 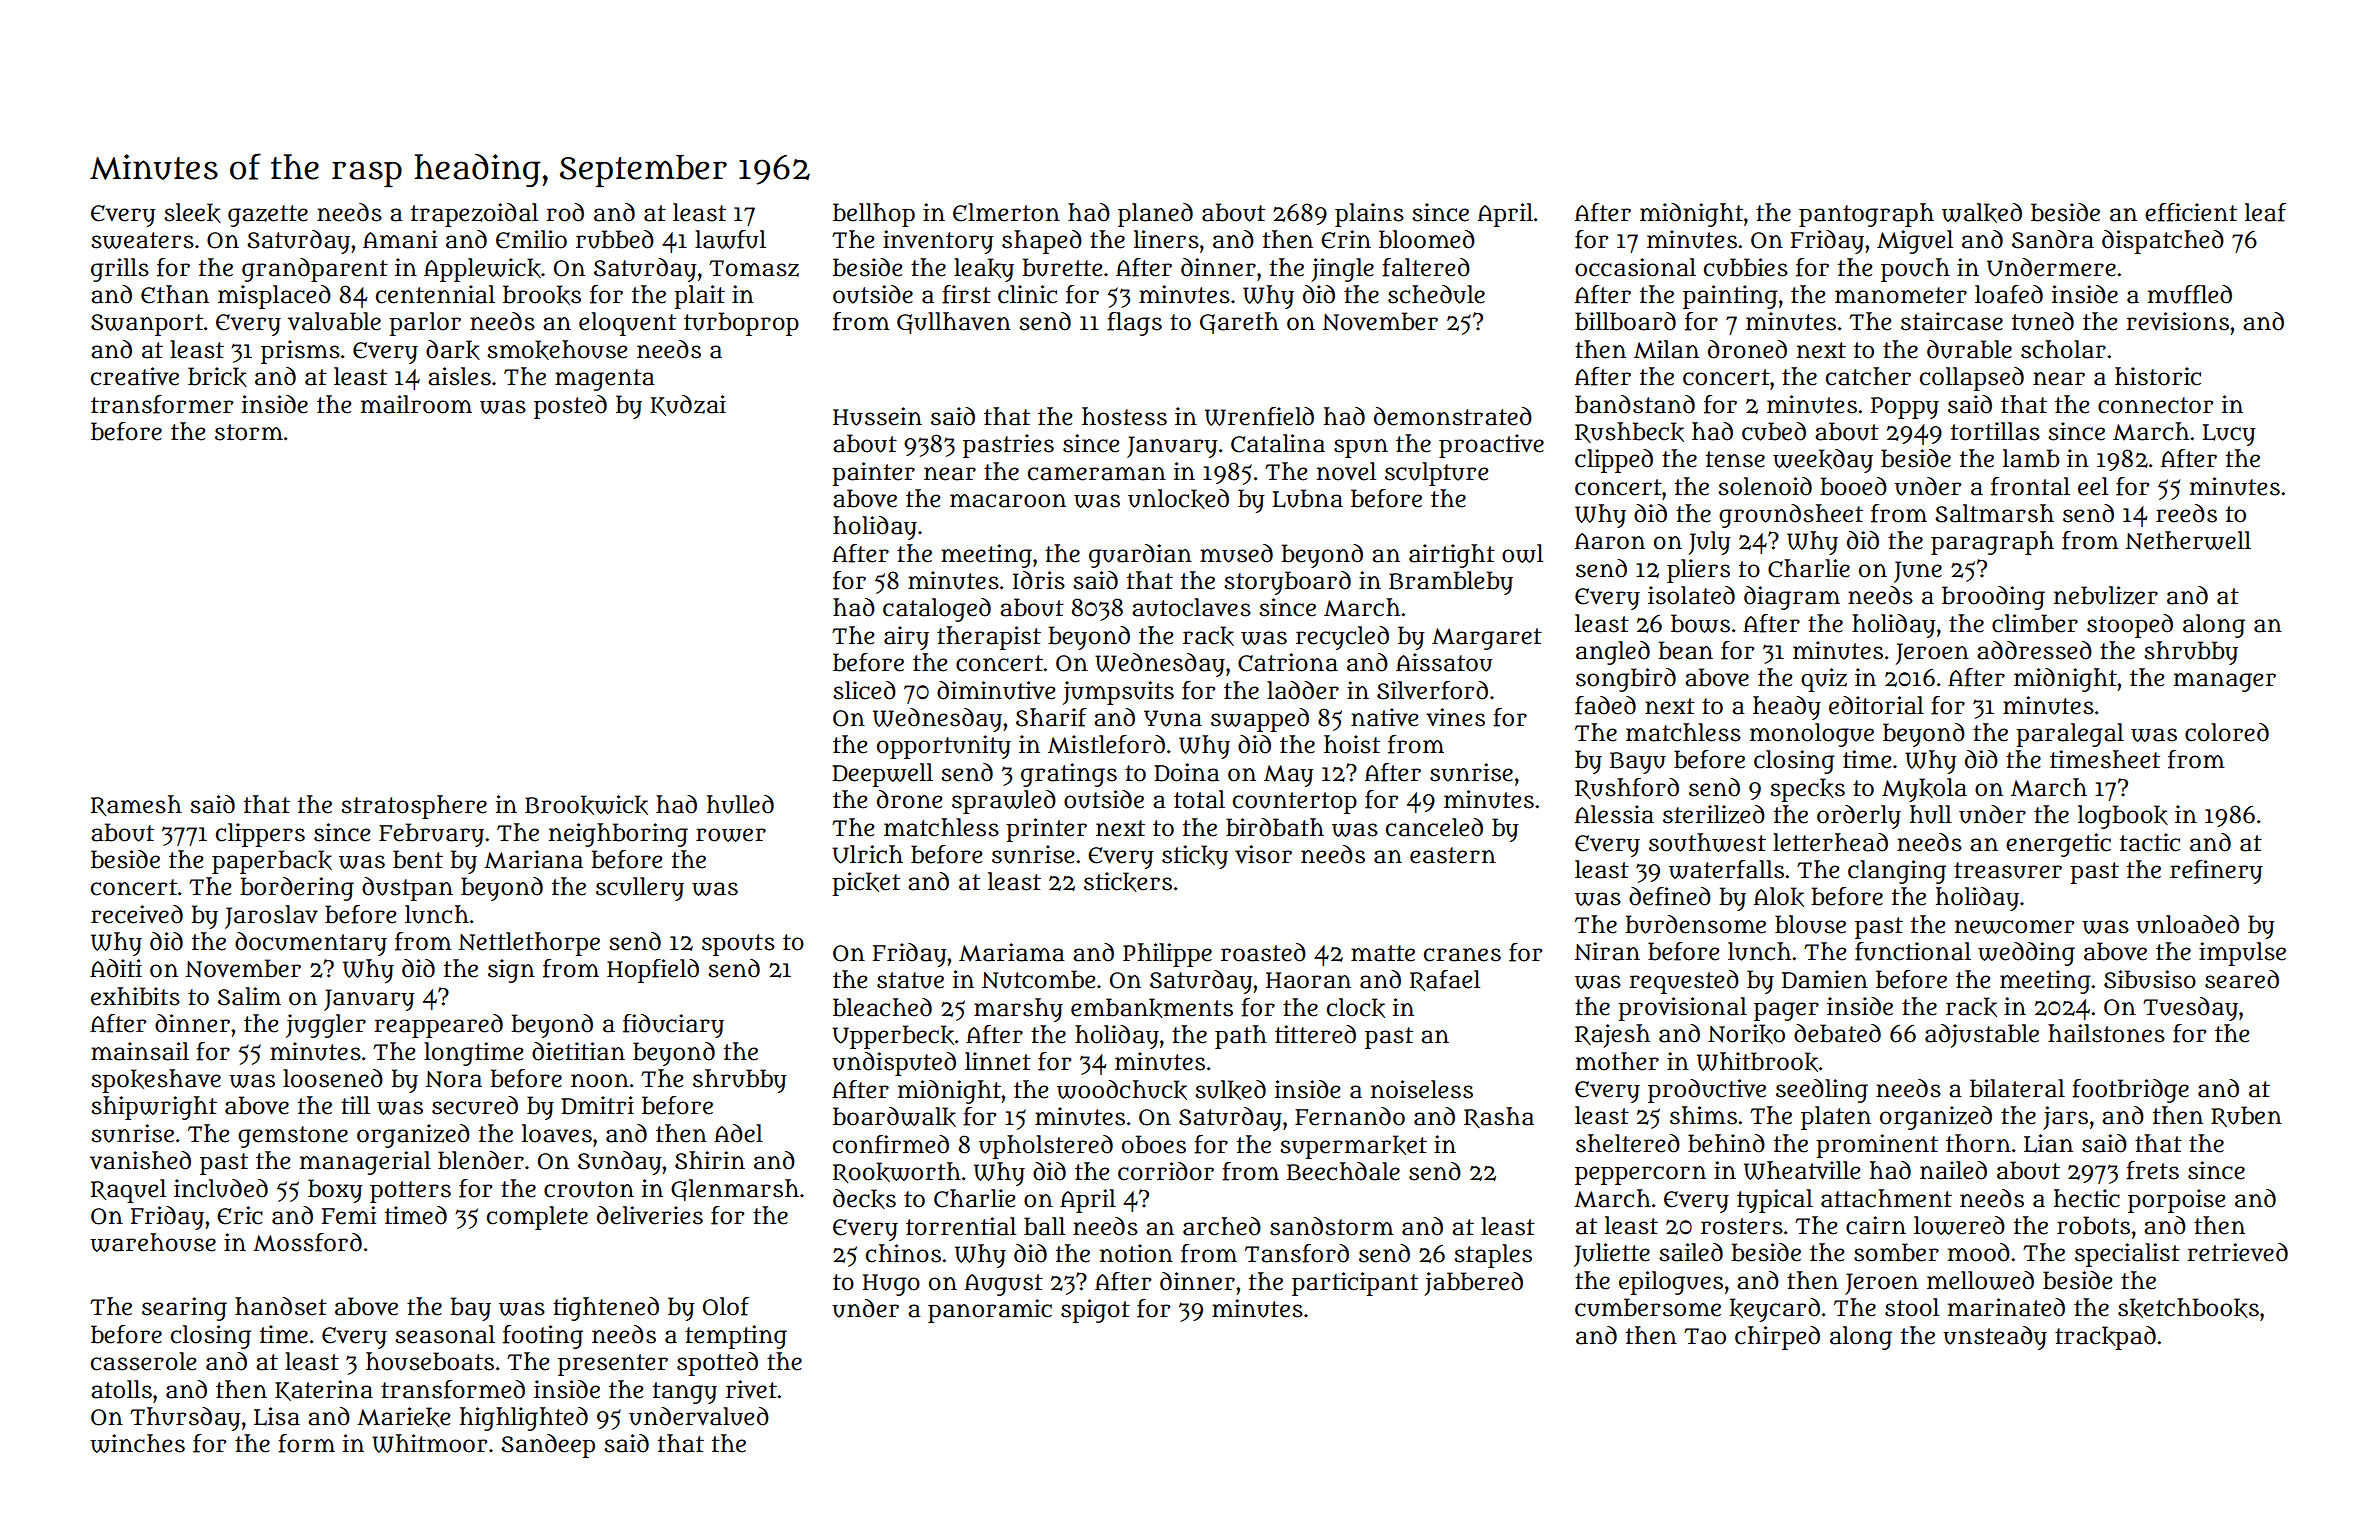 I want to click on refinery, so click(x=2216, y=872).
